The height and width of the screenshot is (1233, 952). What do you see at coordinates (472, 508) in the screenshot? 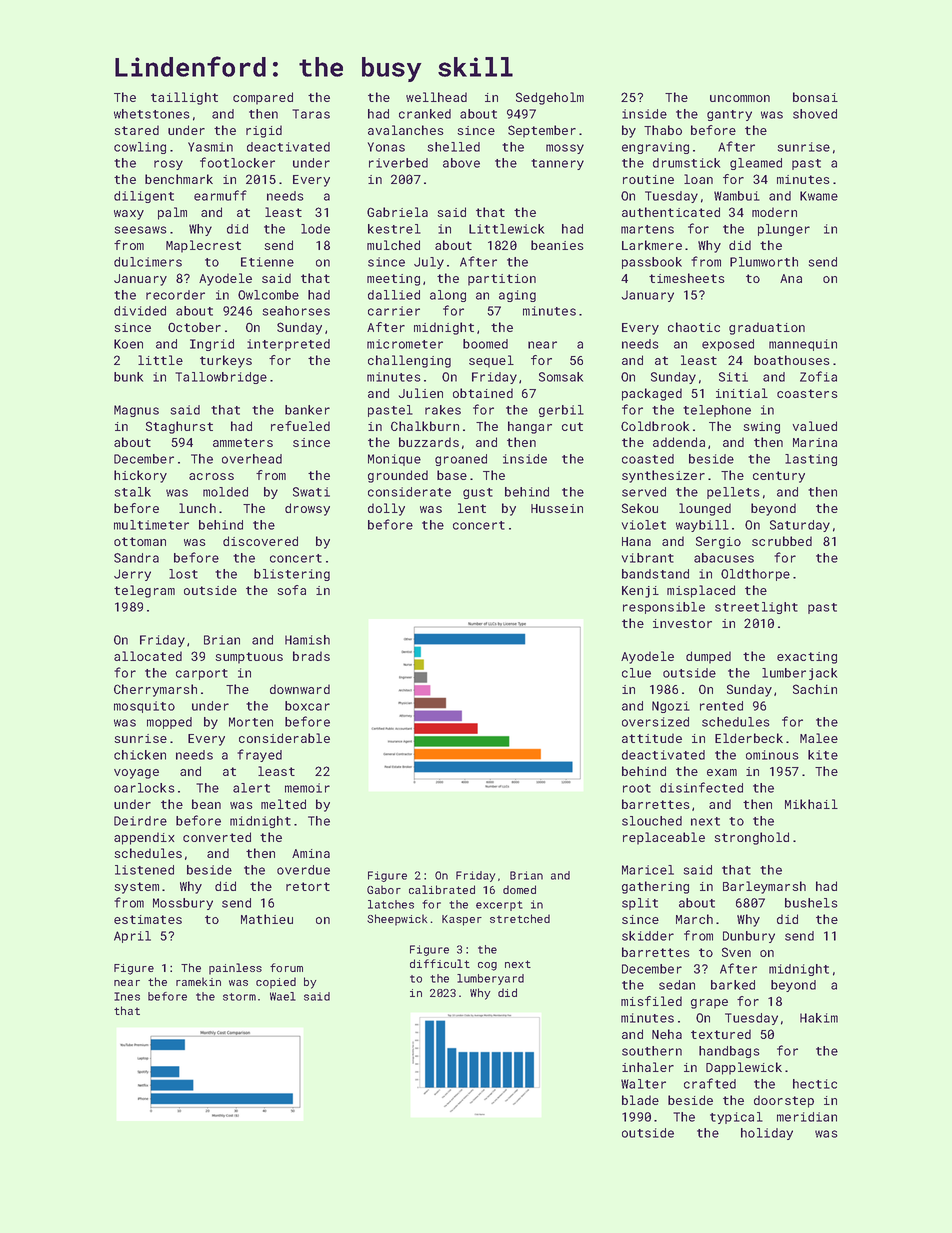
I see `lent` at bounding box center [472, 508].
